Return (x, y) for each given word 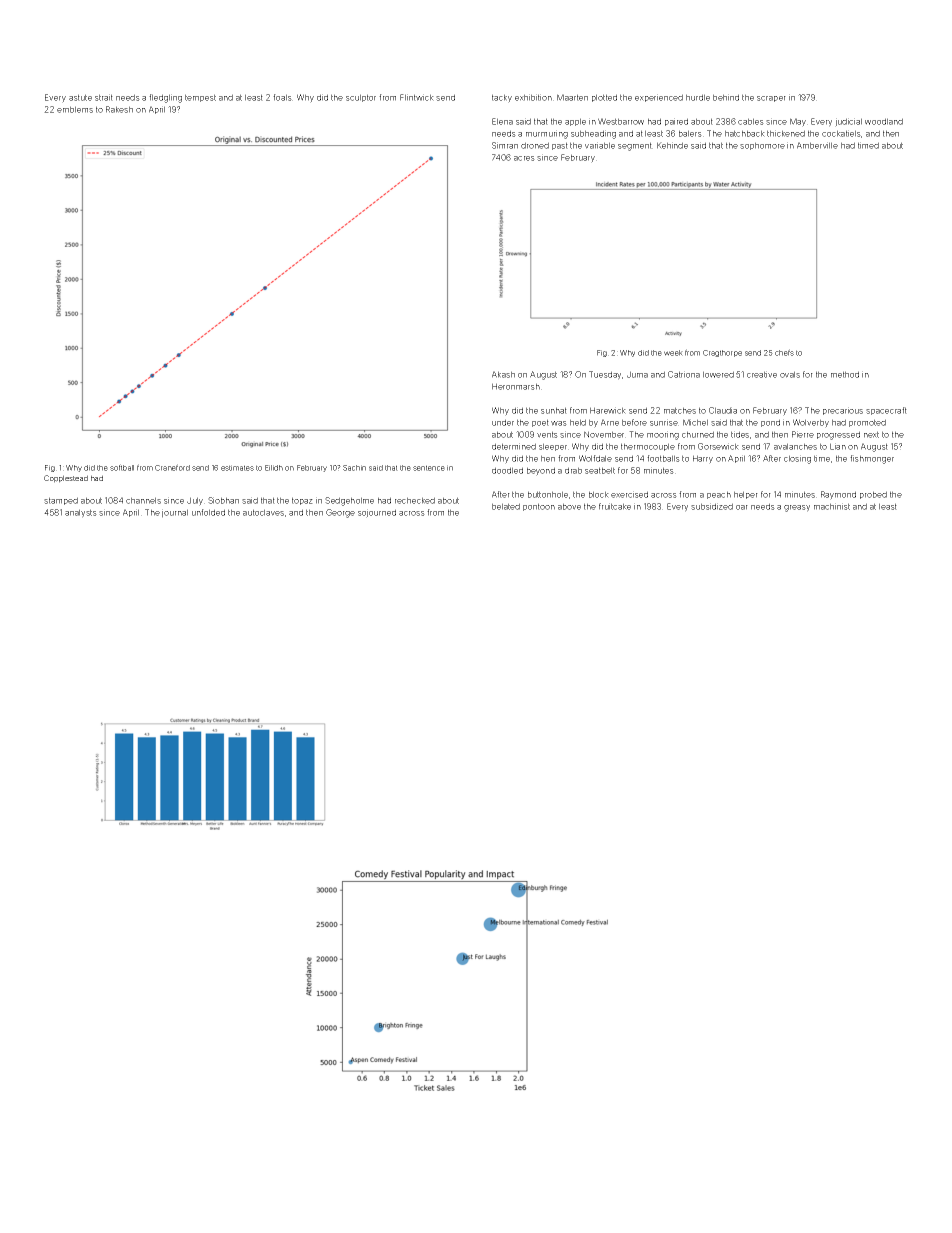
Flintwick (417, 97)
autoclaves (263, 512)
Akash (503, 374)
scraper (771, 99)
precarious (843, 411)
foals (282, 97)
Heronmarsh (516, 386)
